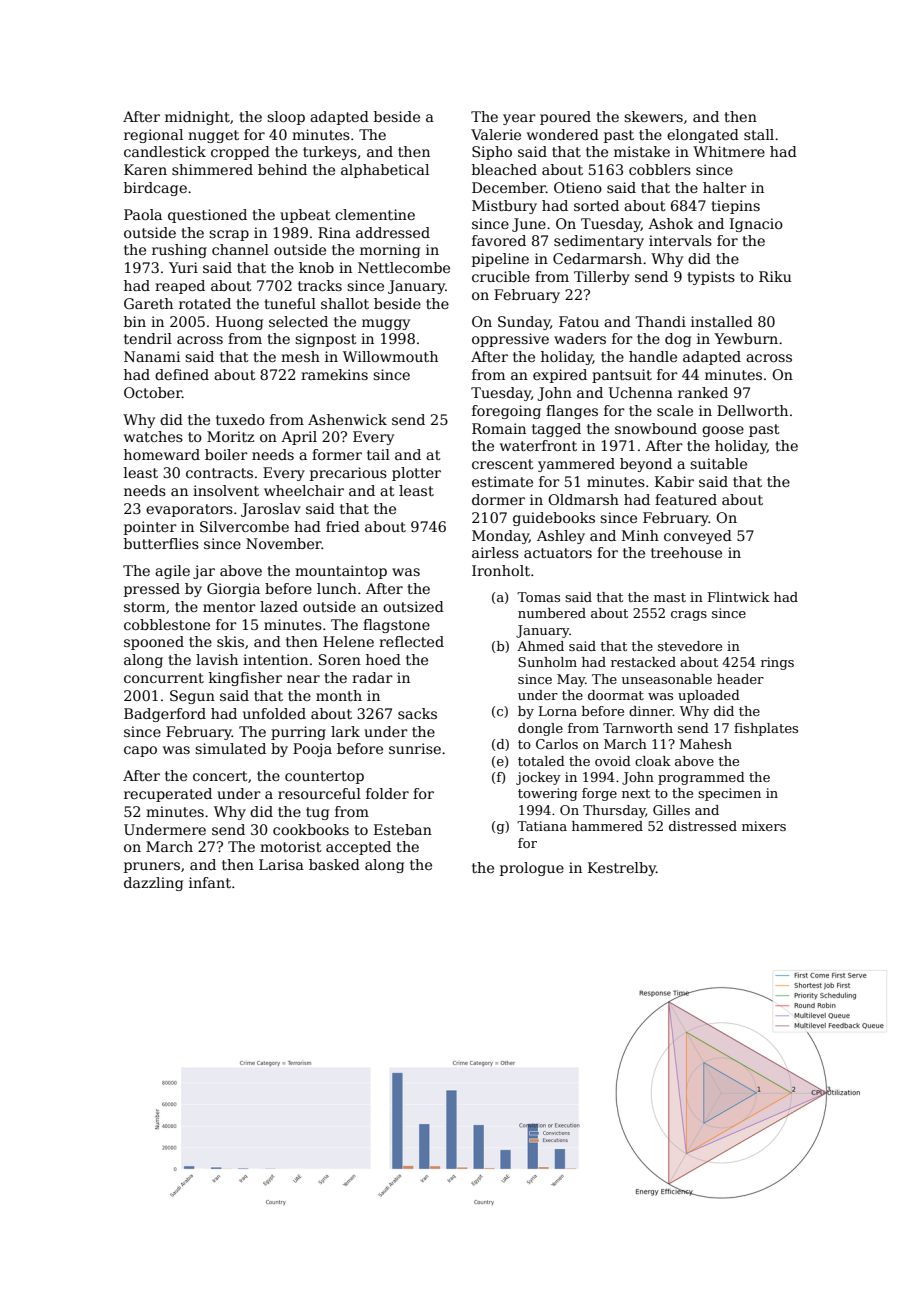 This screenshot has width=924, height=1308. Describe the element at coordinates (168, 795) in the screenshot. I see `recuperated` at that location.
